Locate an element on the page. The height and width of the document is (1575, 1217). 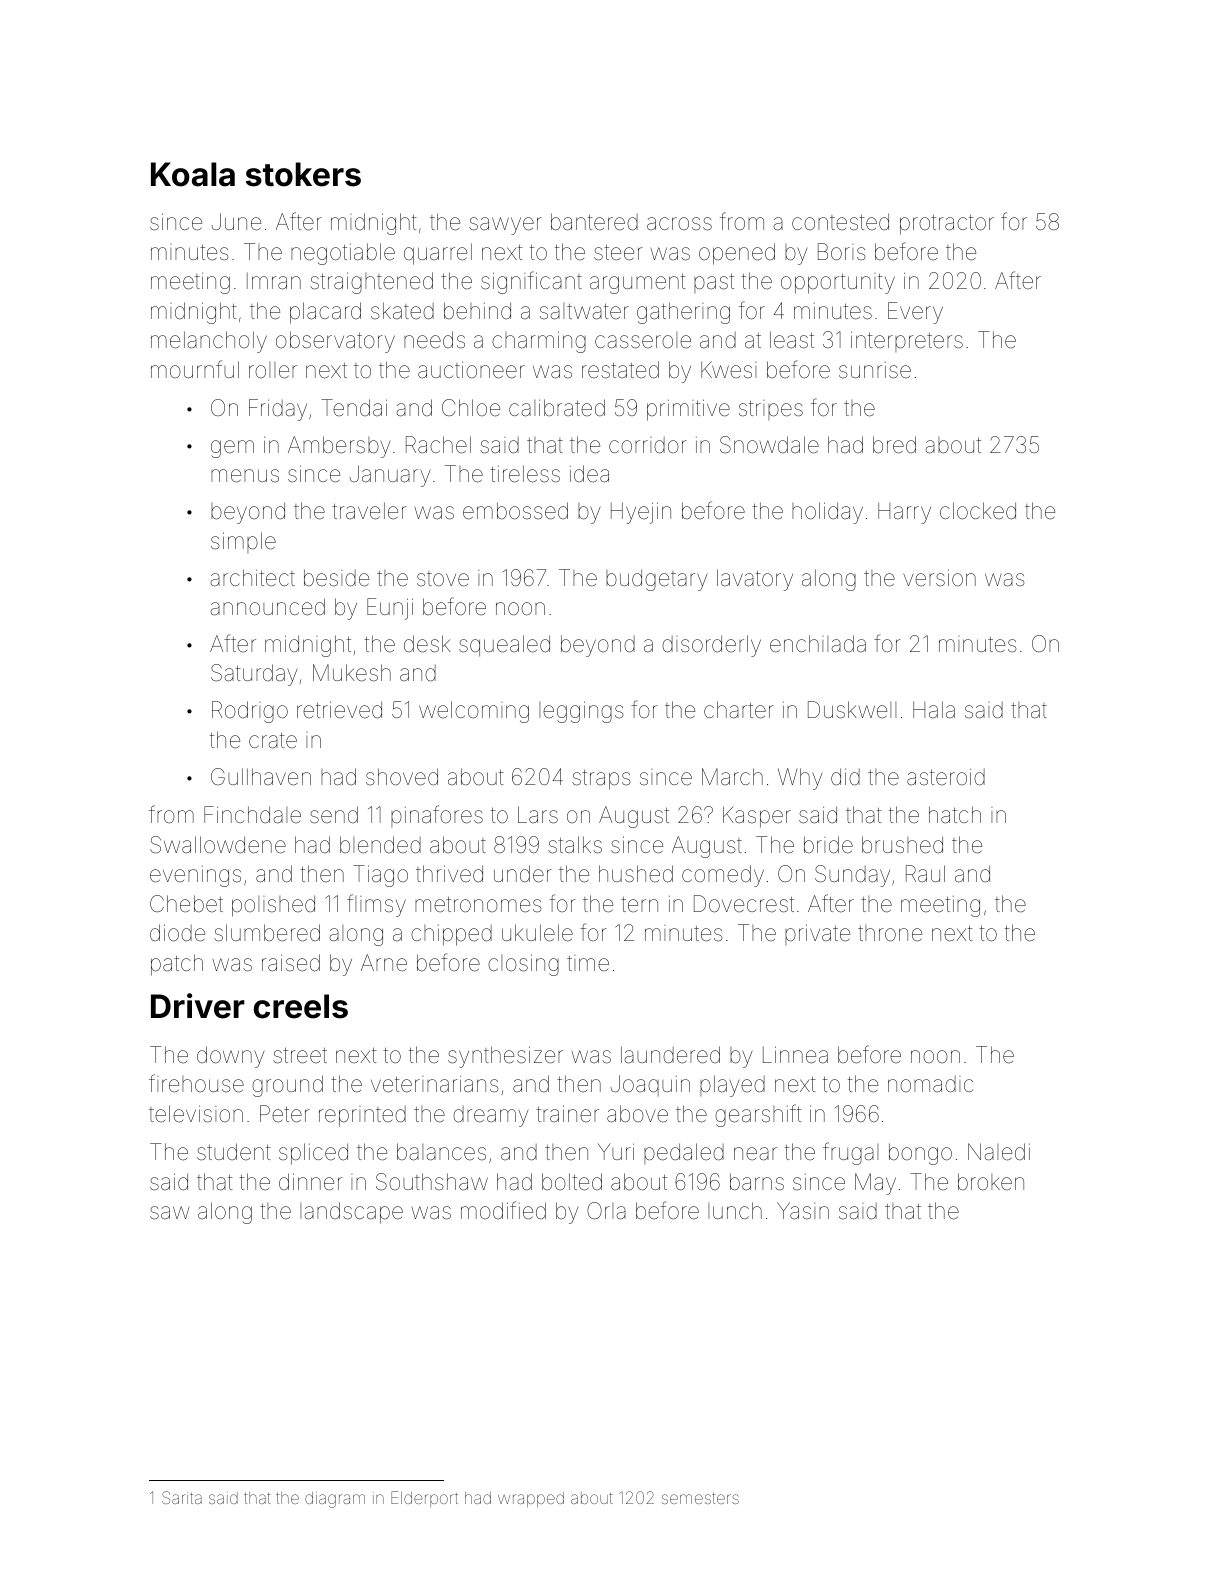
Koala is located at coordinates (193, 174).
